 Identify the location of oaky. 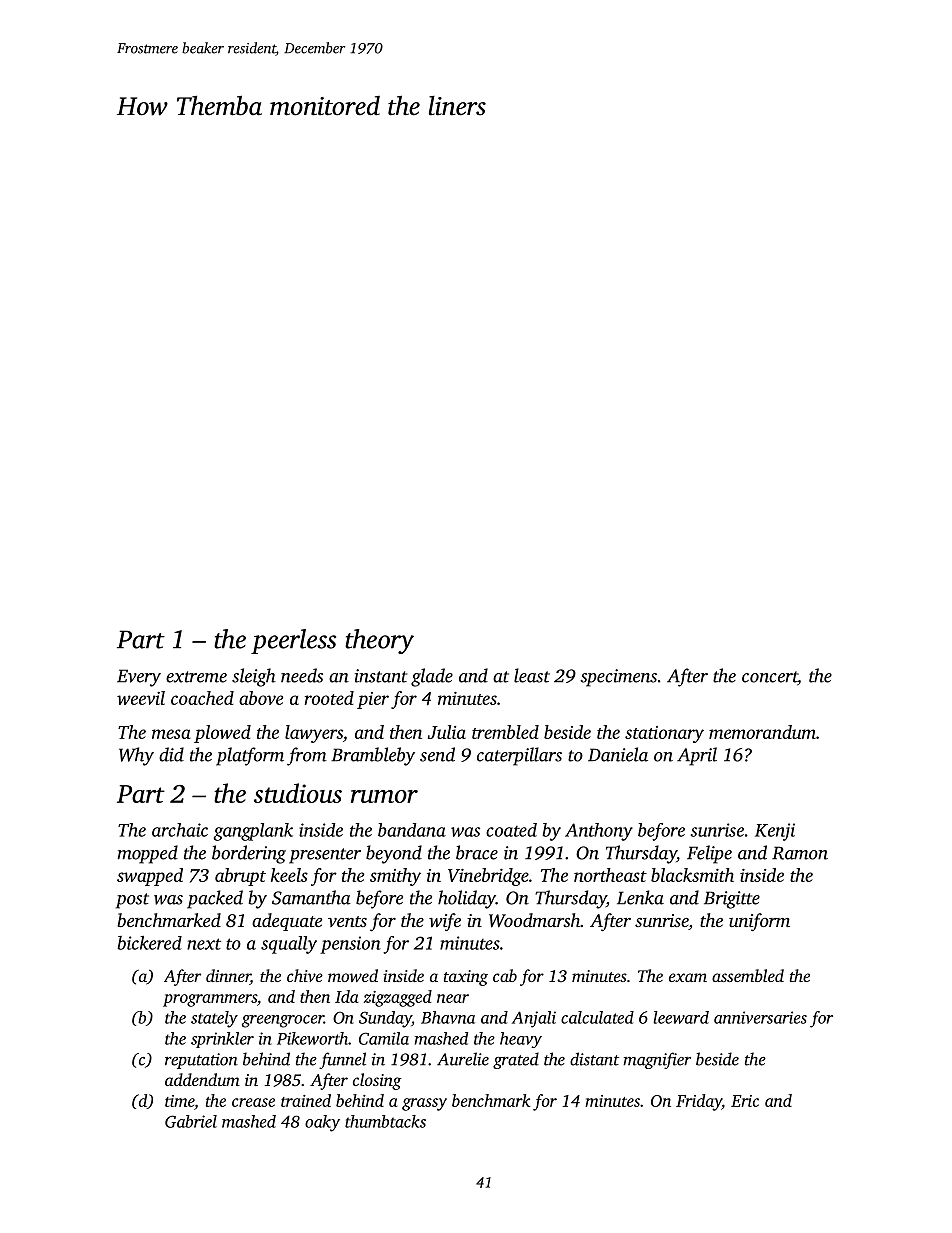
(322, 1123).
